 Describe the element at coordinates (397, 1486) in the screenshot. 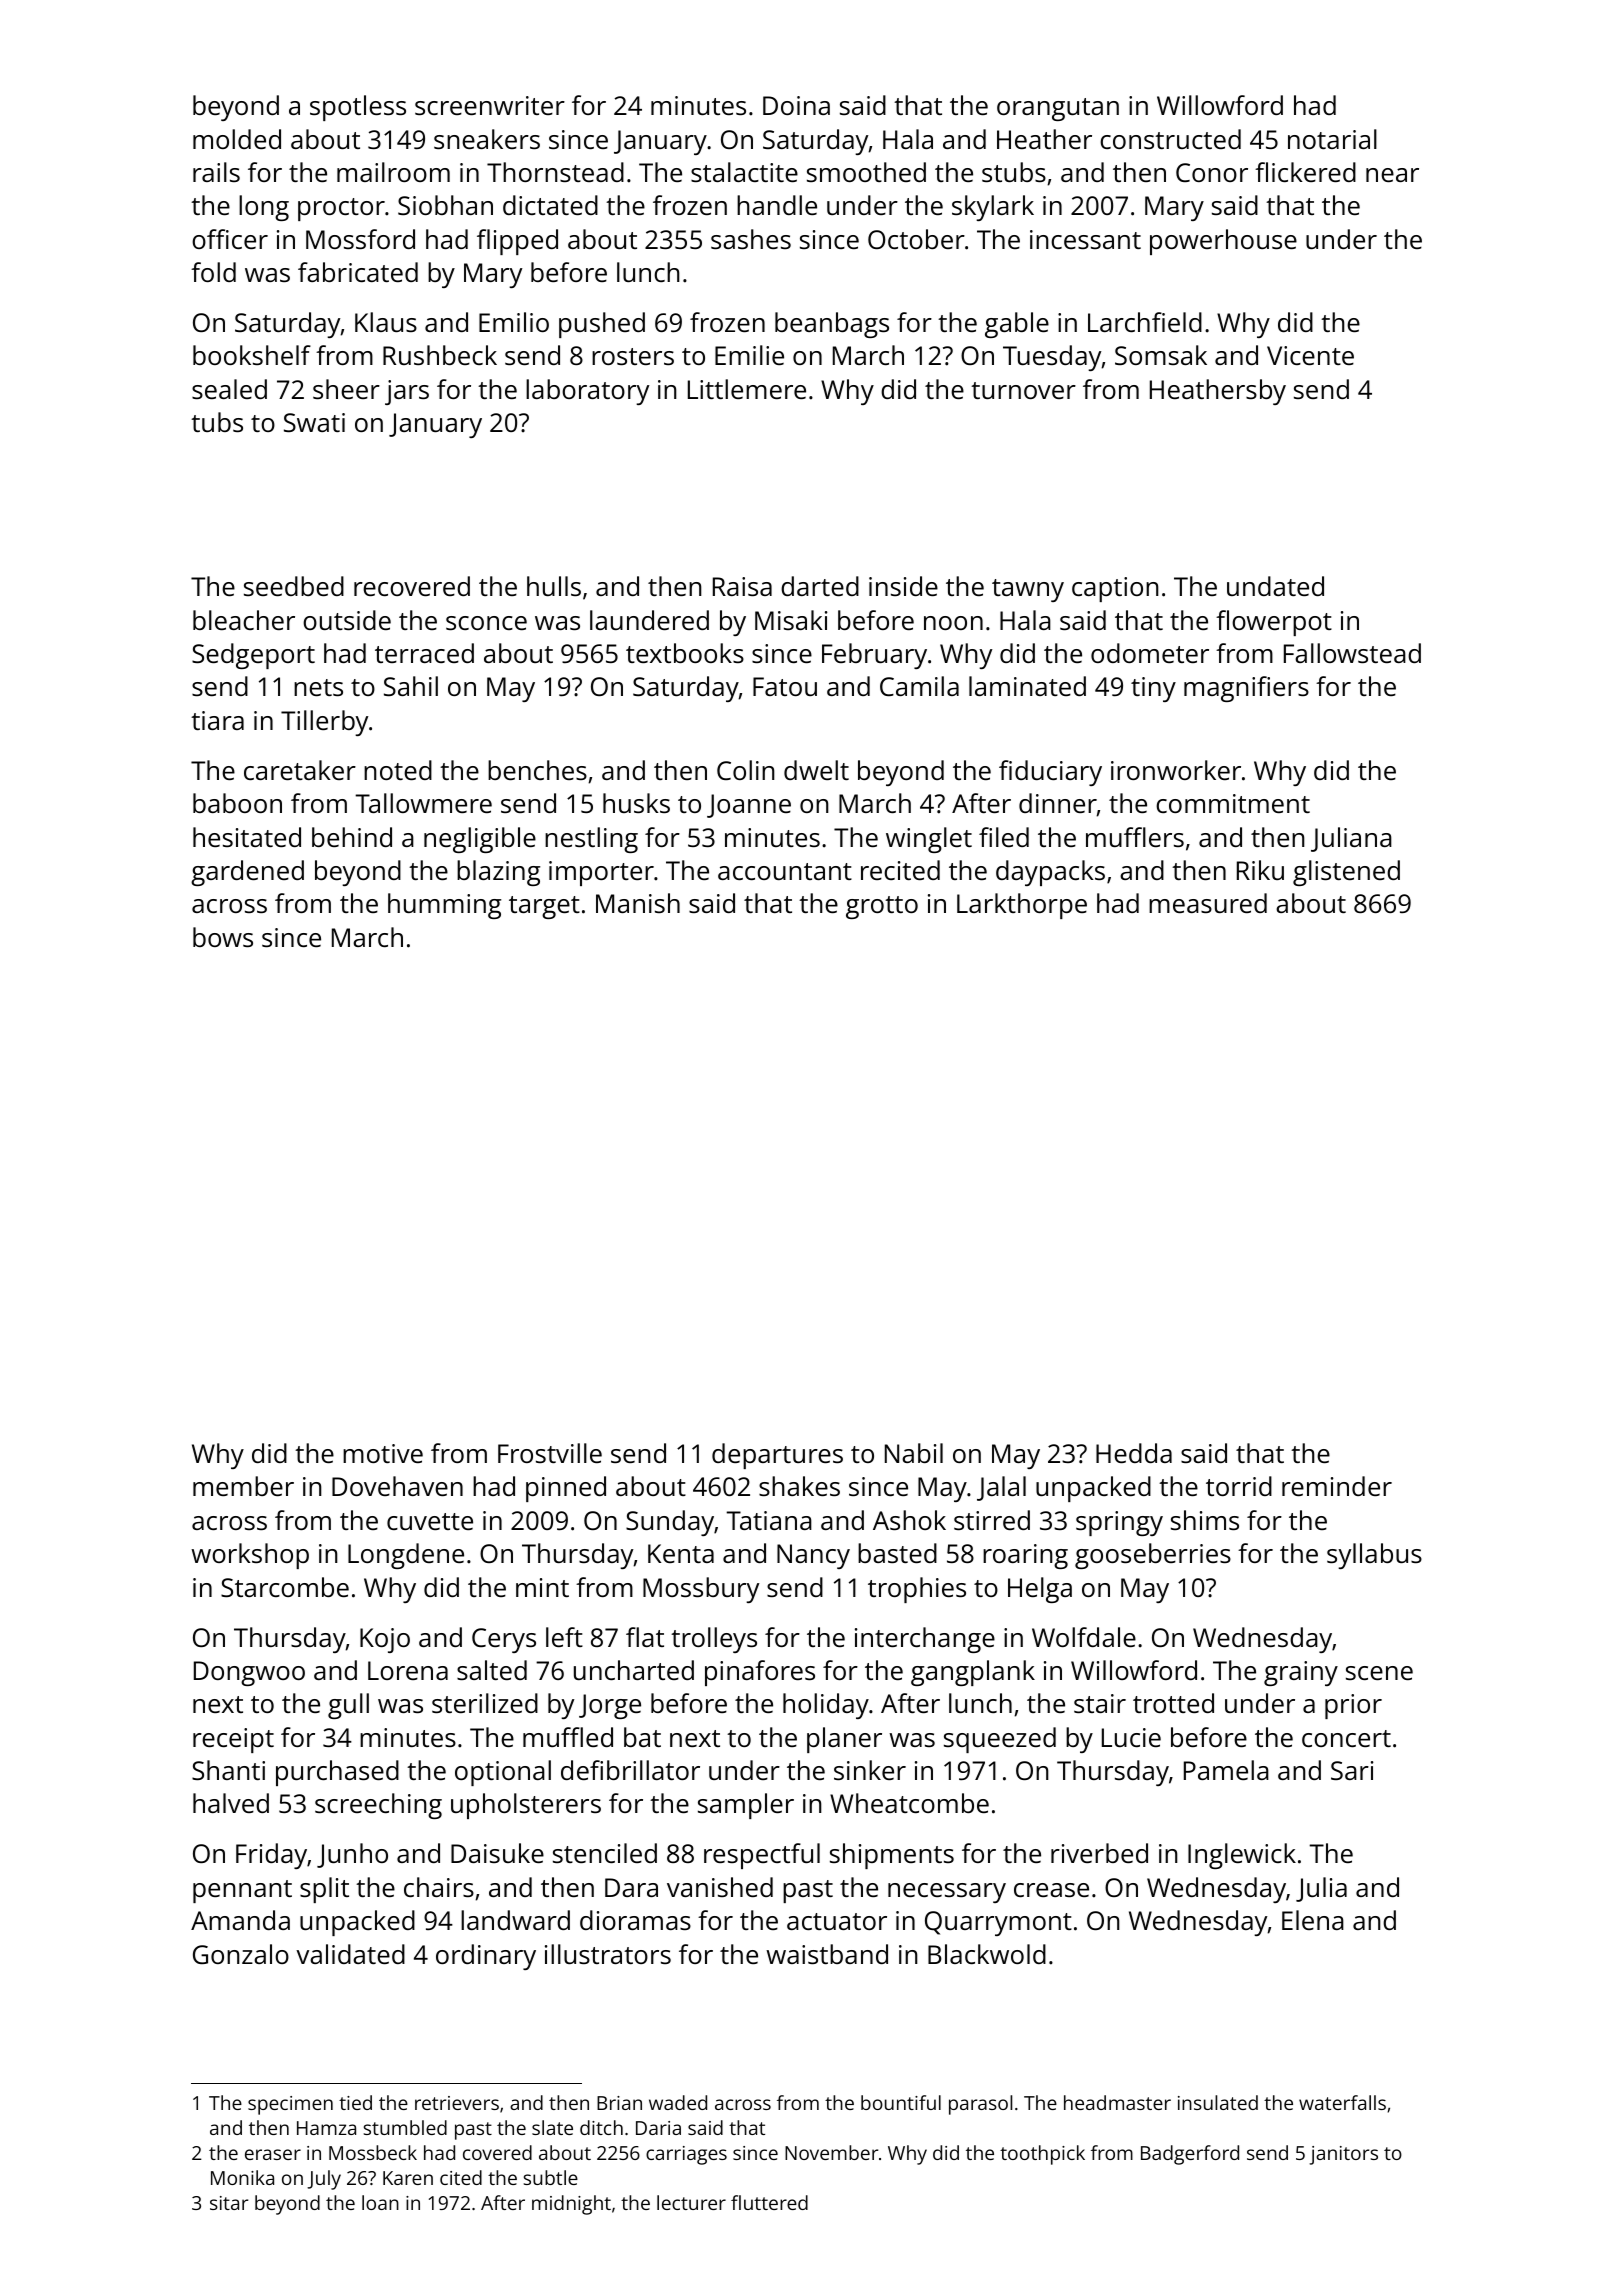

I see `Dovehaven` at that location.
